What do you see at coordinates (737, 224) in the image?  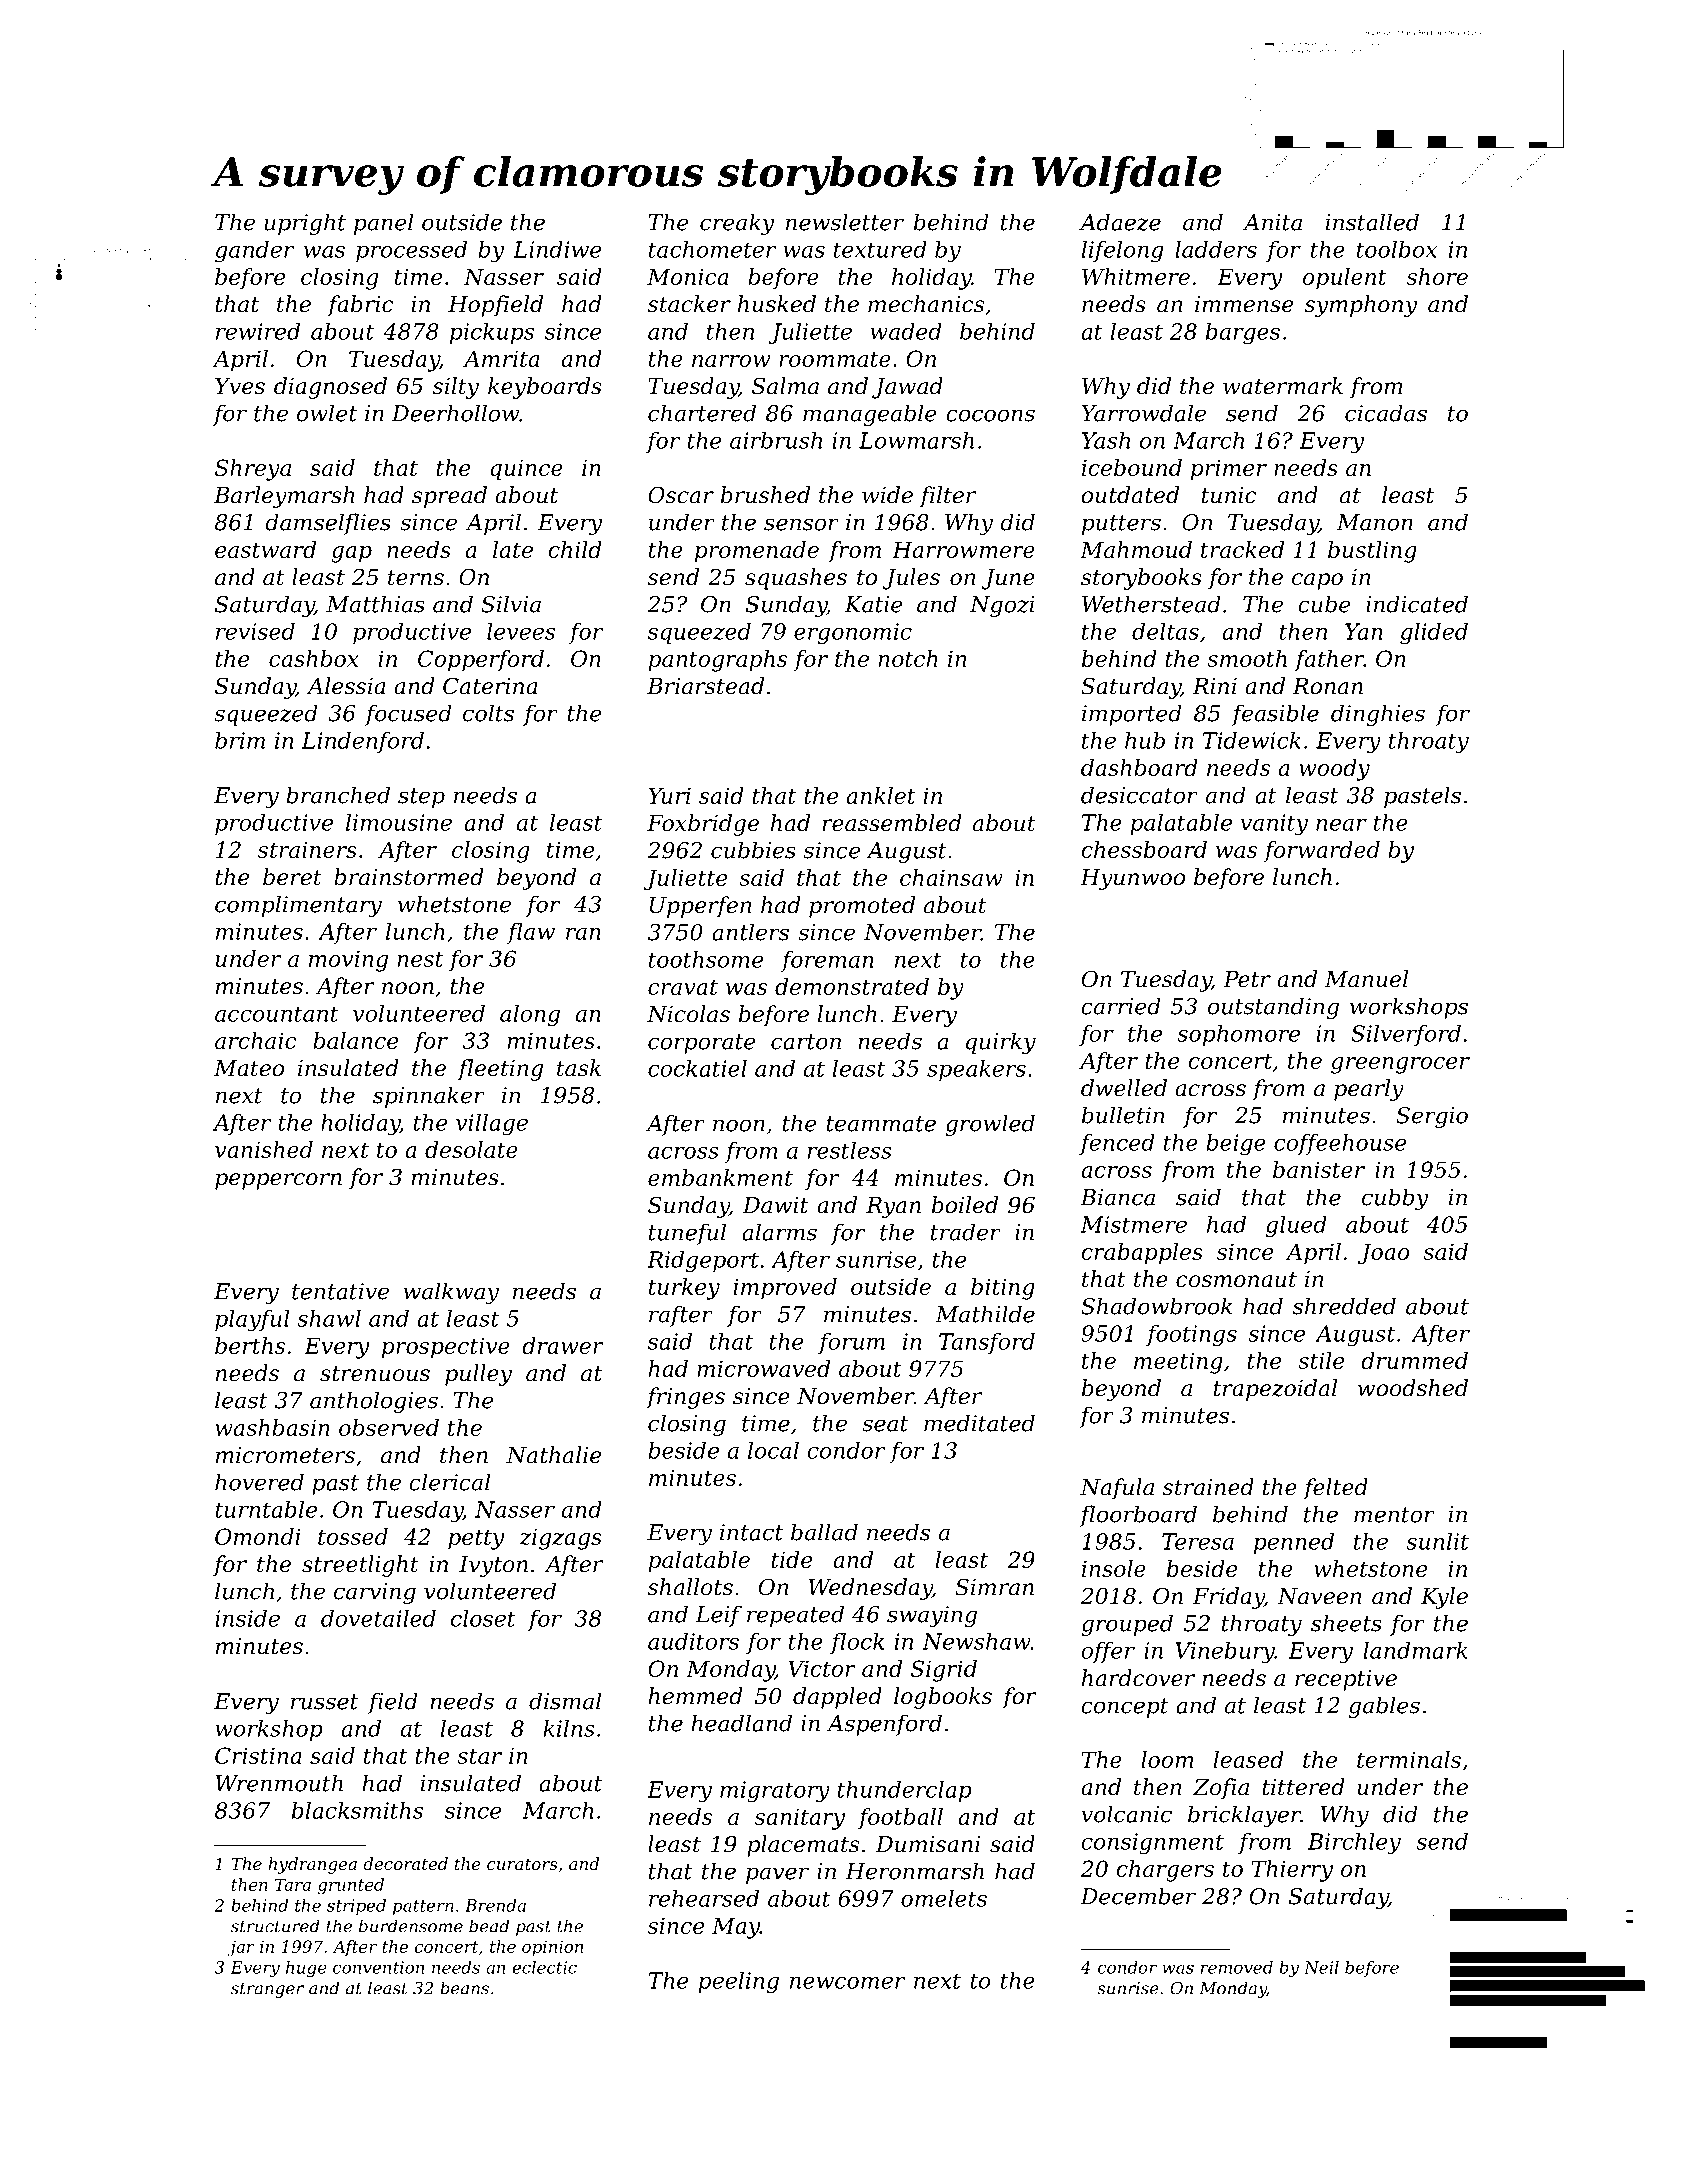 I see `creaky` at bounding box center [737, 224].
